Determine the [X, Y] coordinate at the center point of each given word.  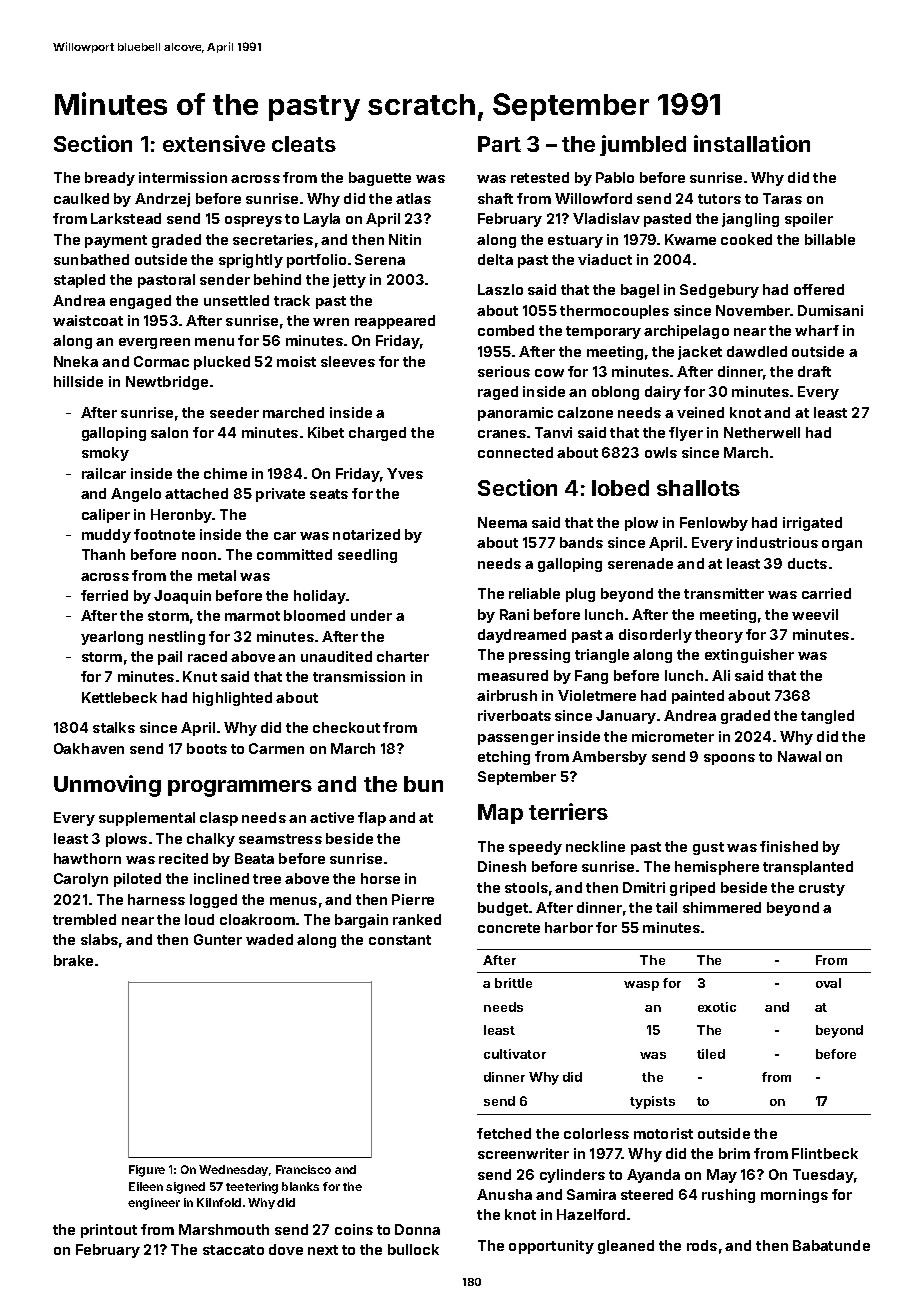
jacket [700, 353]
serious [504, 371]
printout [109, 1231]
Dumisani [830, 310]
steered [647, 1194]
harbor [569, 927]
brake [73, 960]
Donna [417, 1229]
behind [277, 279]
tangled [827, 717]
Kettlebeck [119, 697]
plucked [222, 363]
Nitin [405, 239]
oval [828, 983]
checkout [346, 727]
